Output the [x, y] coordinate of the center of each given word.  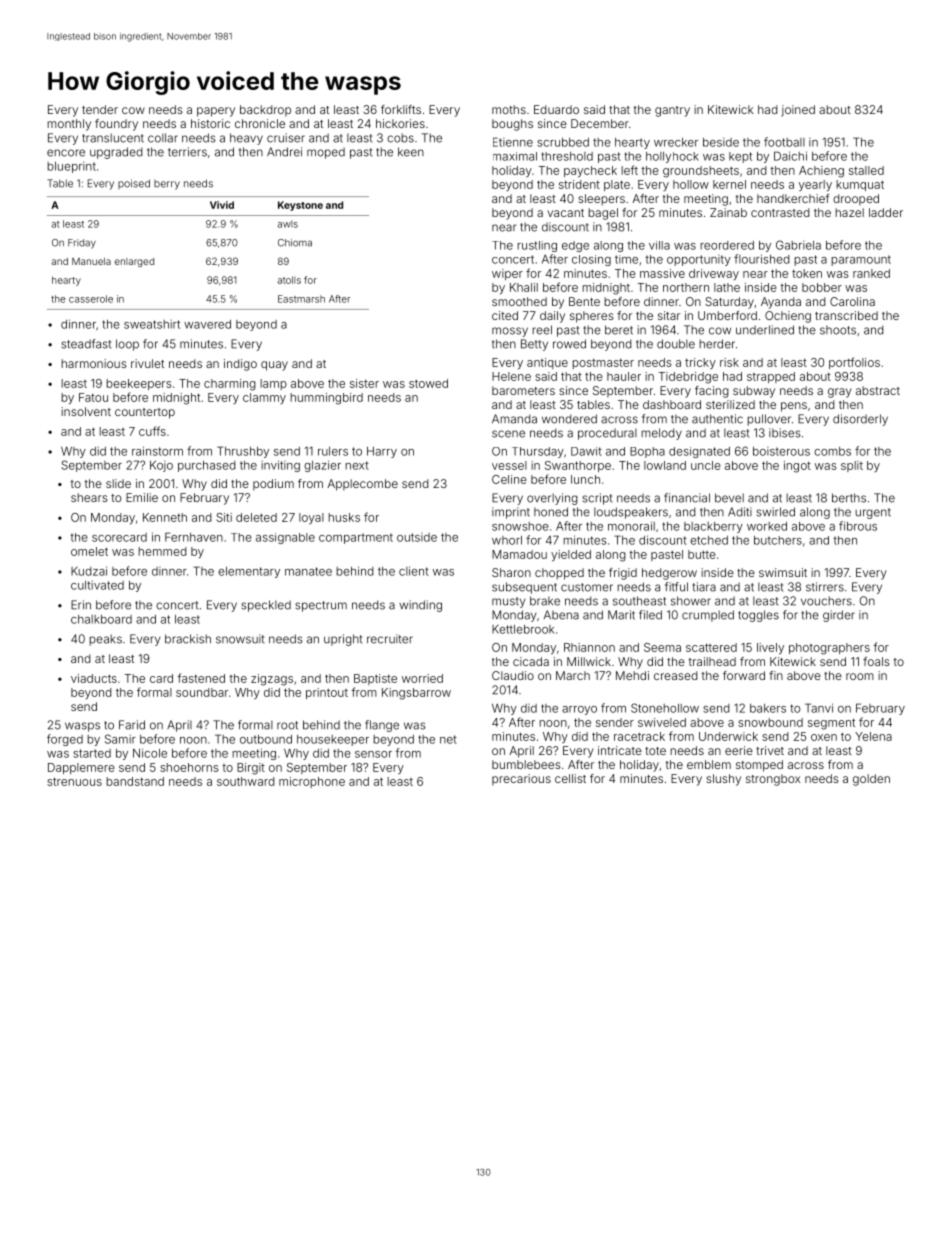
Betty [534, 345]
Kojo [161, 466]
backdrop [265, 110]
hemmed [162, 551]
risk [729, 362]
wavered [207, 324]
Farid [132, 725]
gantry [672, 111]
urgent [873, 513]
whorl [507, 540]
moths [509, 109]
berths [849, 498]
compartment [356, 538]
